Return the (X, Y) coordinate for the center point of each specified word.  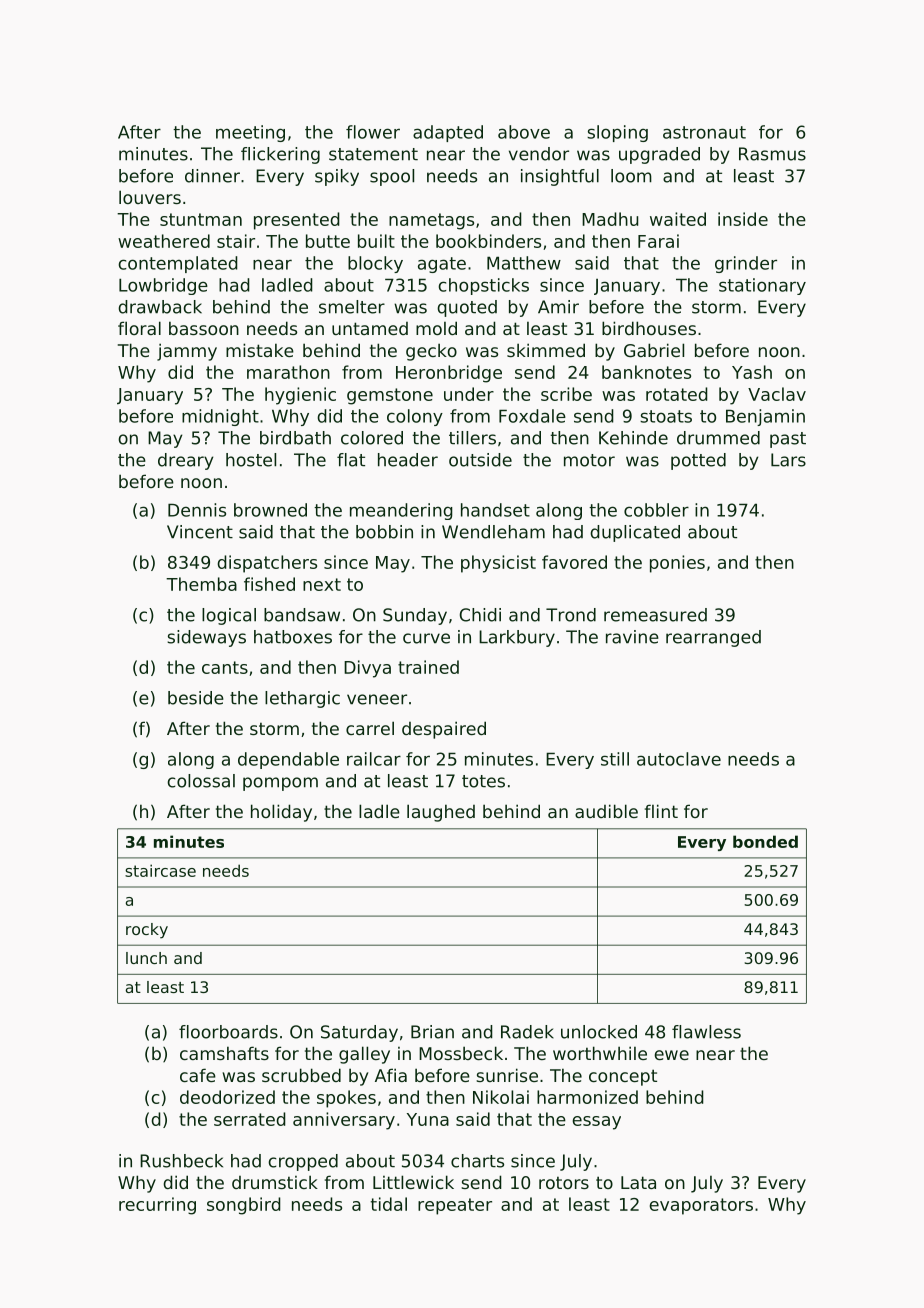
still (615, 759)
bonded (765, 841)
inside (743, 219)
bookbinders (488, 241)
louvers (150, 197)
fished (269, 584)
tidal (389, 1204)
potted (698, 461)
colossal (201, 781)
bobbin (384, 532)
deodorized (227, 1097)
